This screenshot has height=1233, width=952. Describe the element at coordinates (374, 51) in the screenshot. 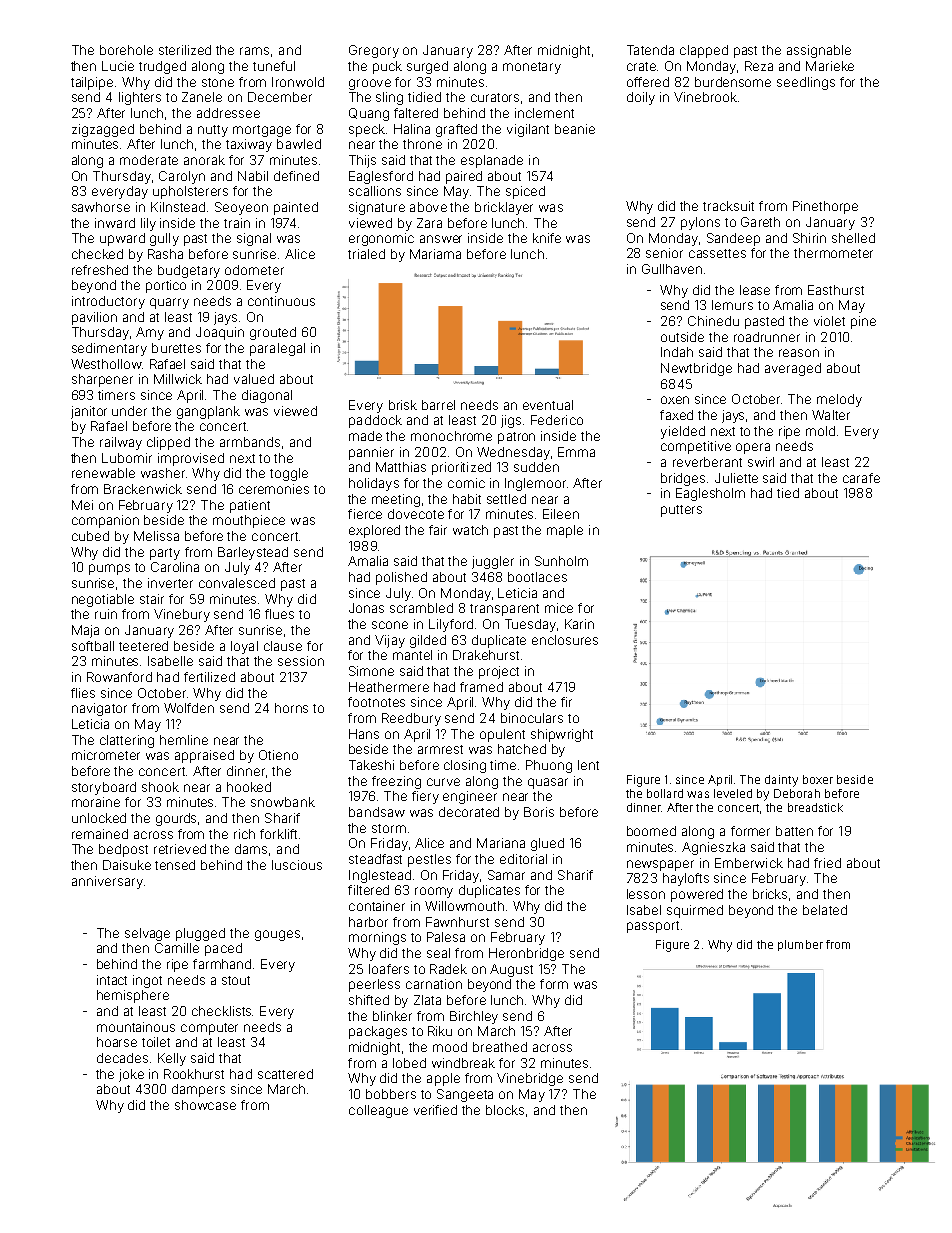

I see `Gregory` at that location.
